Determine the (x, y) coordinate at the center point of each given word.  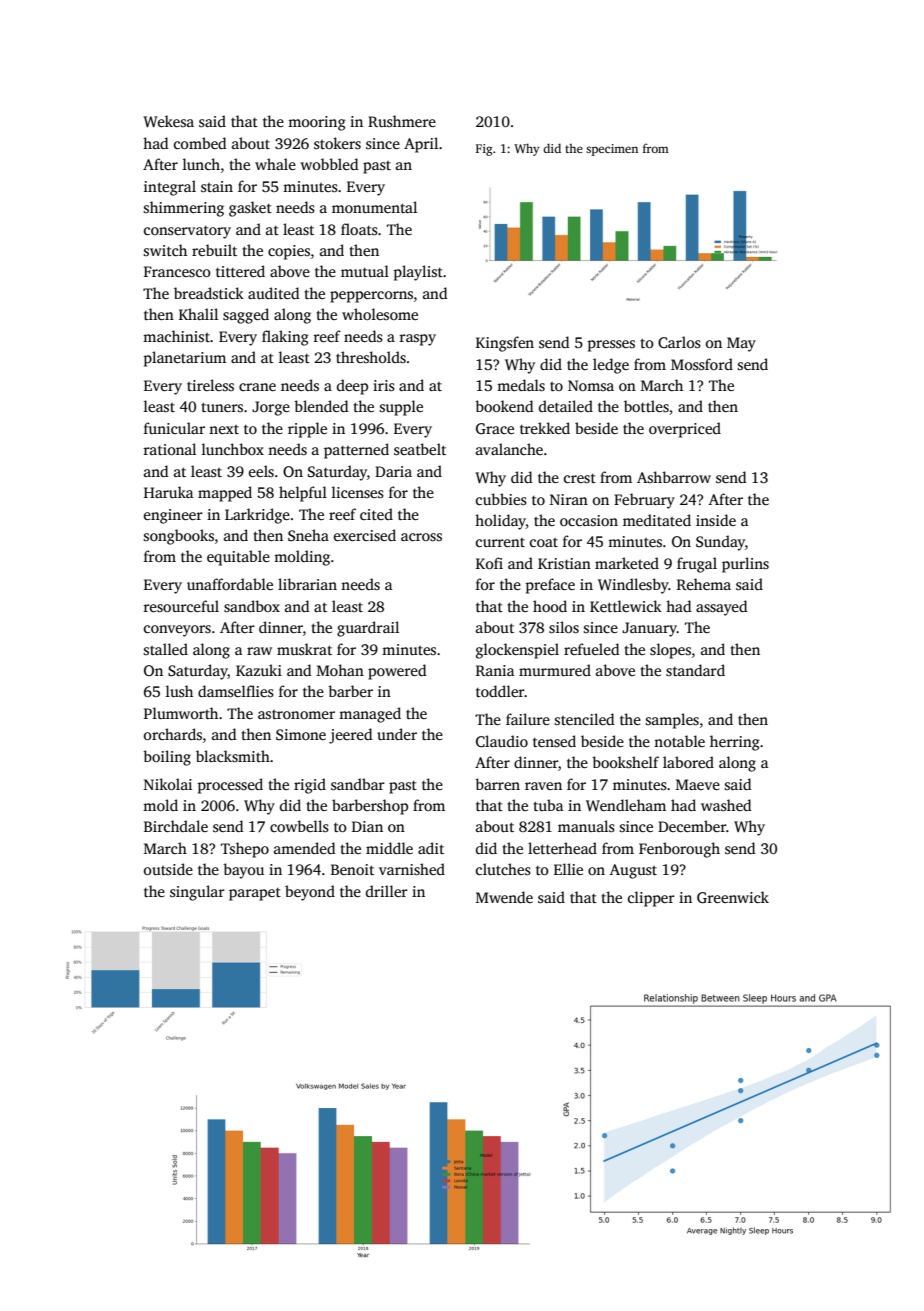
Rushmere (402, 121)
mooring (317, 123)
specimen (612, 150)
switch (165, 250)
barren (497, 784)
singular (197, 893)
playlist (418, 273)
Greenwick (733, 897)
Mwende (504, 897)
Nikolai (168, 784)
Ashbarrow (674, 477)
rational (170, 449)
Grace (495, 428)
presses (611, 346)
